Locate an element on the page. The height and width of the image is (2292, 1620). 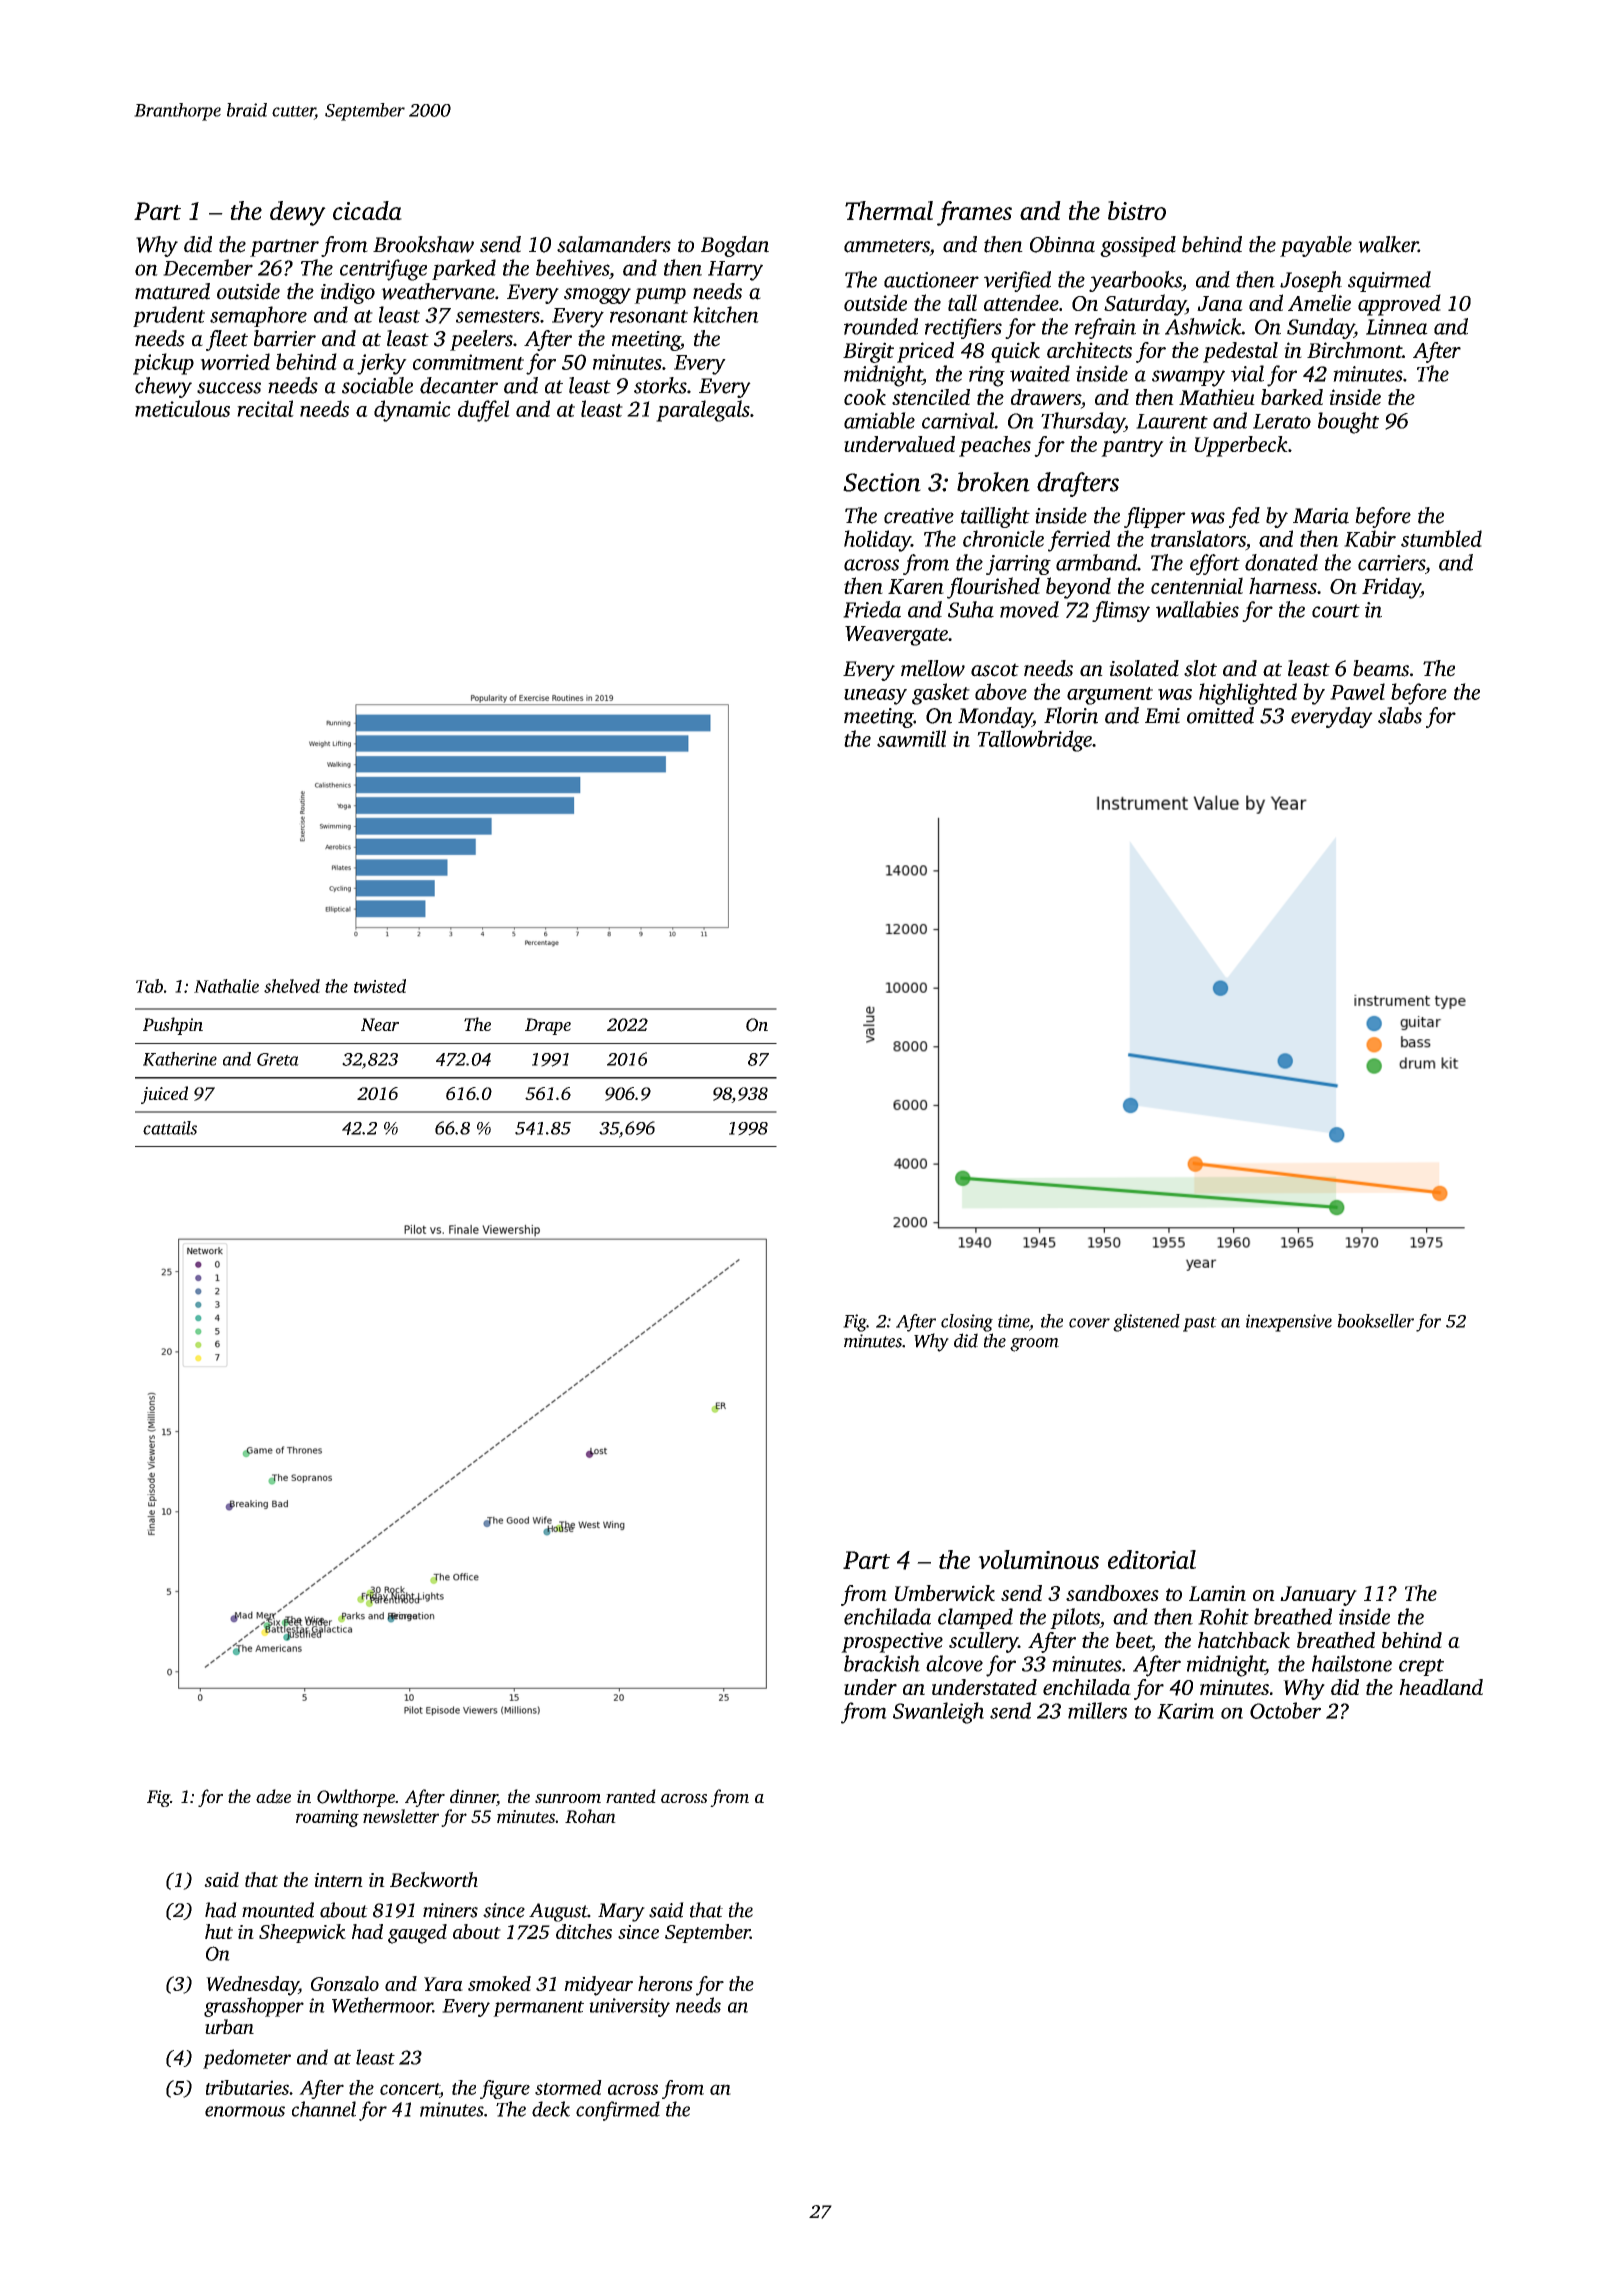
Frieda is located at coordinates (872, 609).
